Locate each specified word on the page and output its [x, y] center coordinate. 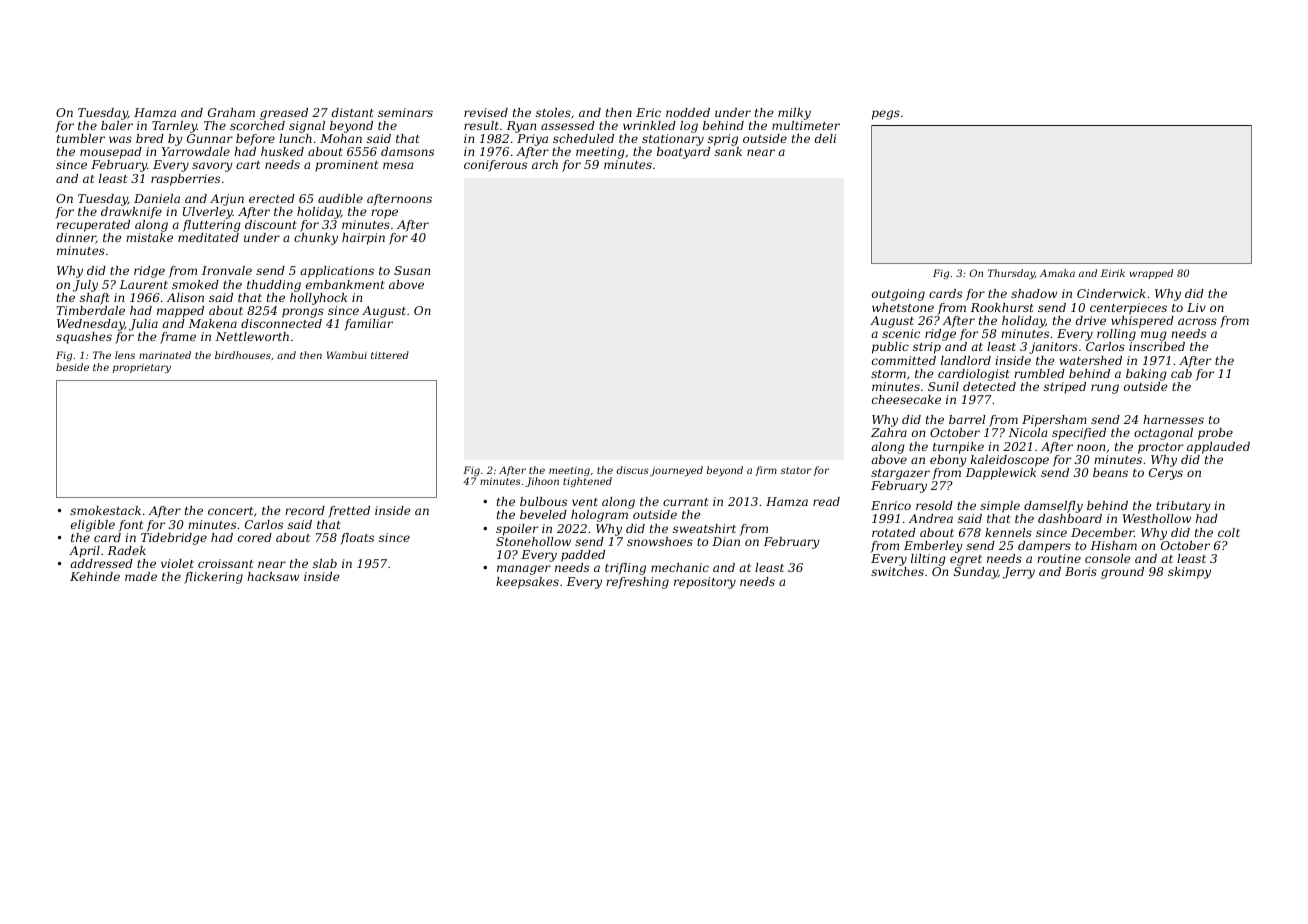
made [141, 576]
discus [632, 470]
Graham [231, 112]
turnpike [958, 448]
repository [705, 583]
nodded [688, 112]
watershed [1091, 360]
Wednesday [90, 325]
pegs [886, 115]
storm [888, 374]
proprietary [142, 368]
